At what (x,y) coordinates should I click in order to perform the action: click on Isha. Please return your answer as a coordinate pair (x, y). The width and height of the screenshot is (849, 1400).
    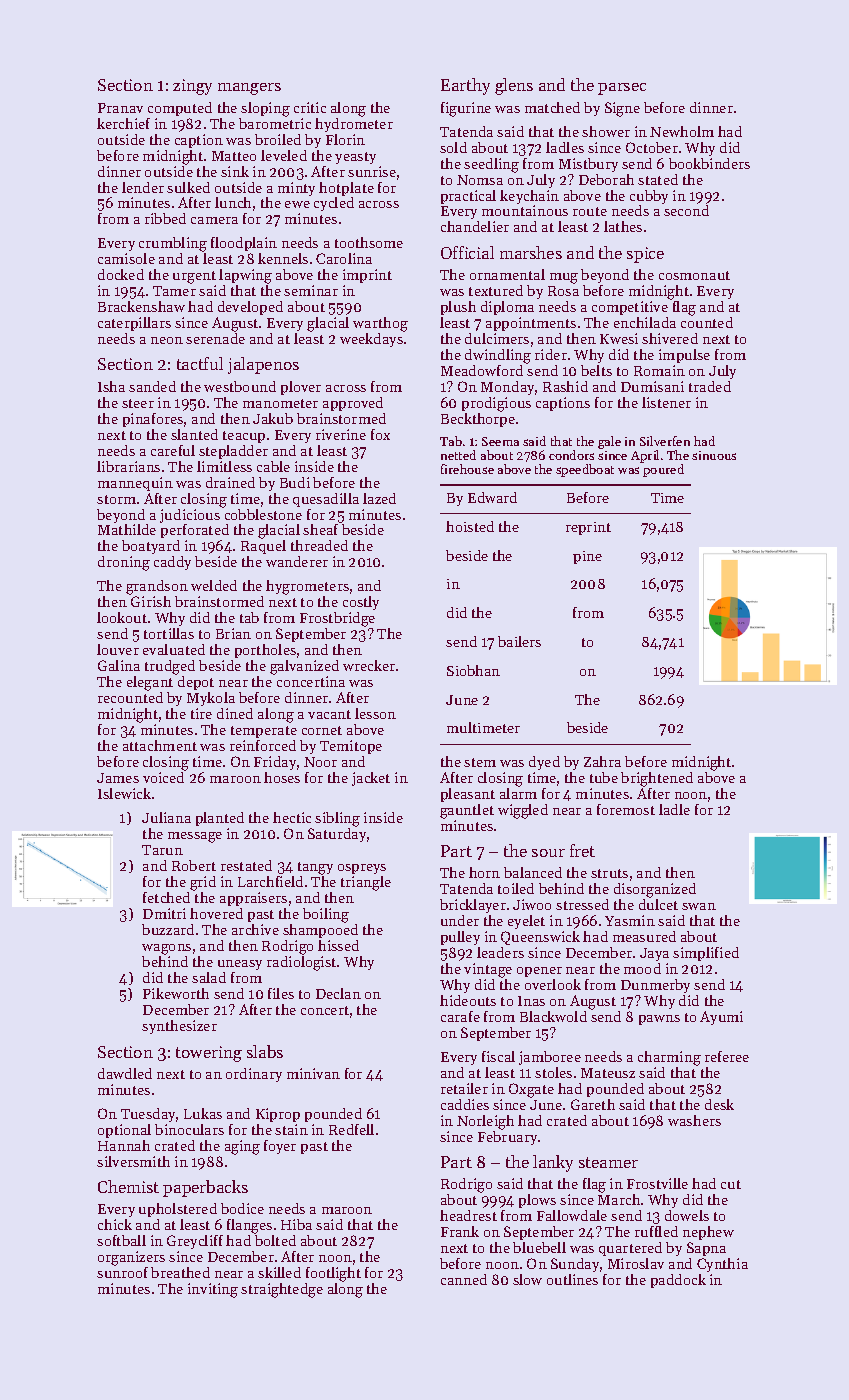
    Looking at the image, I should click on (111, 386).
